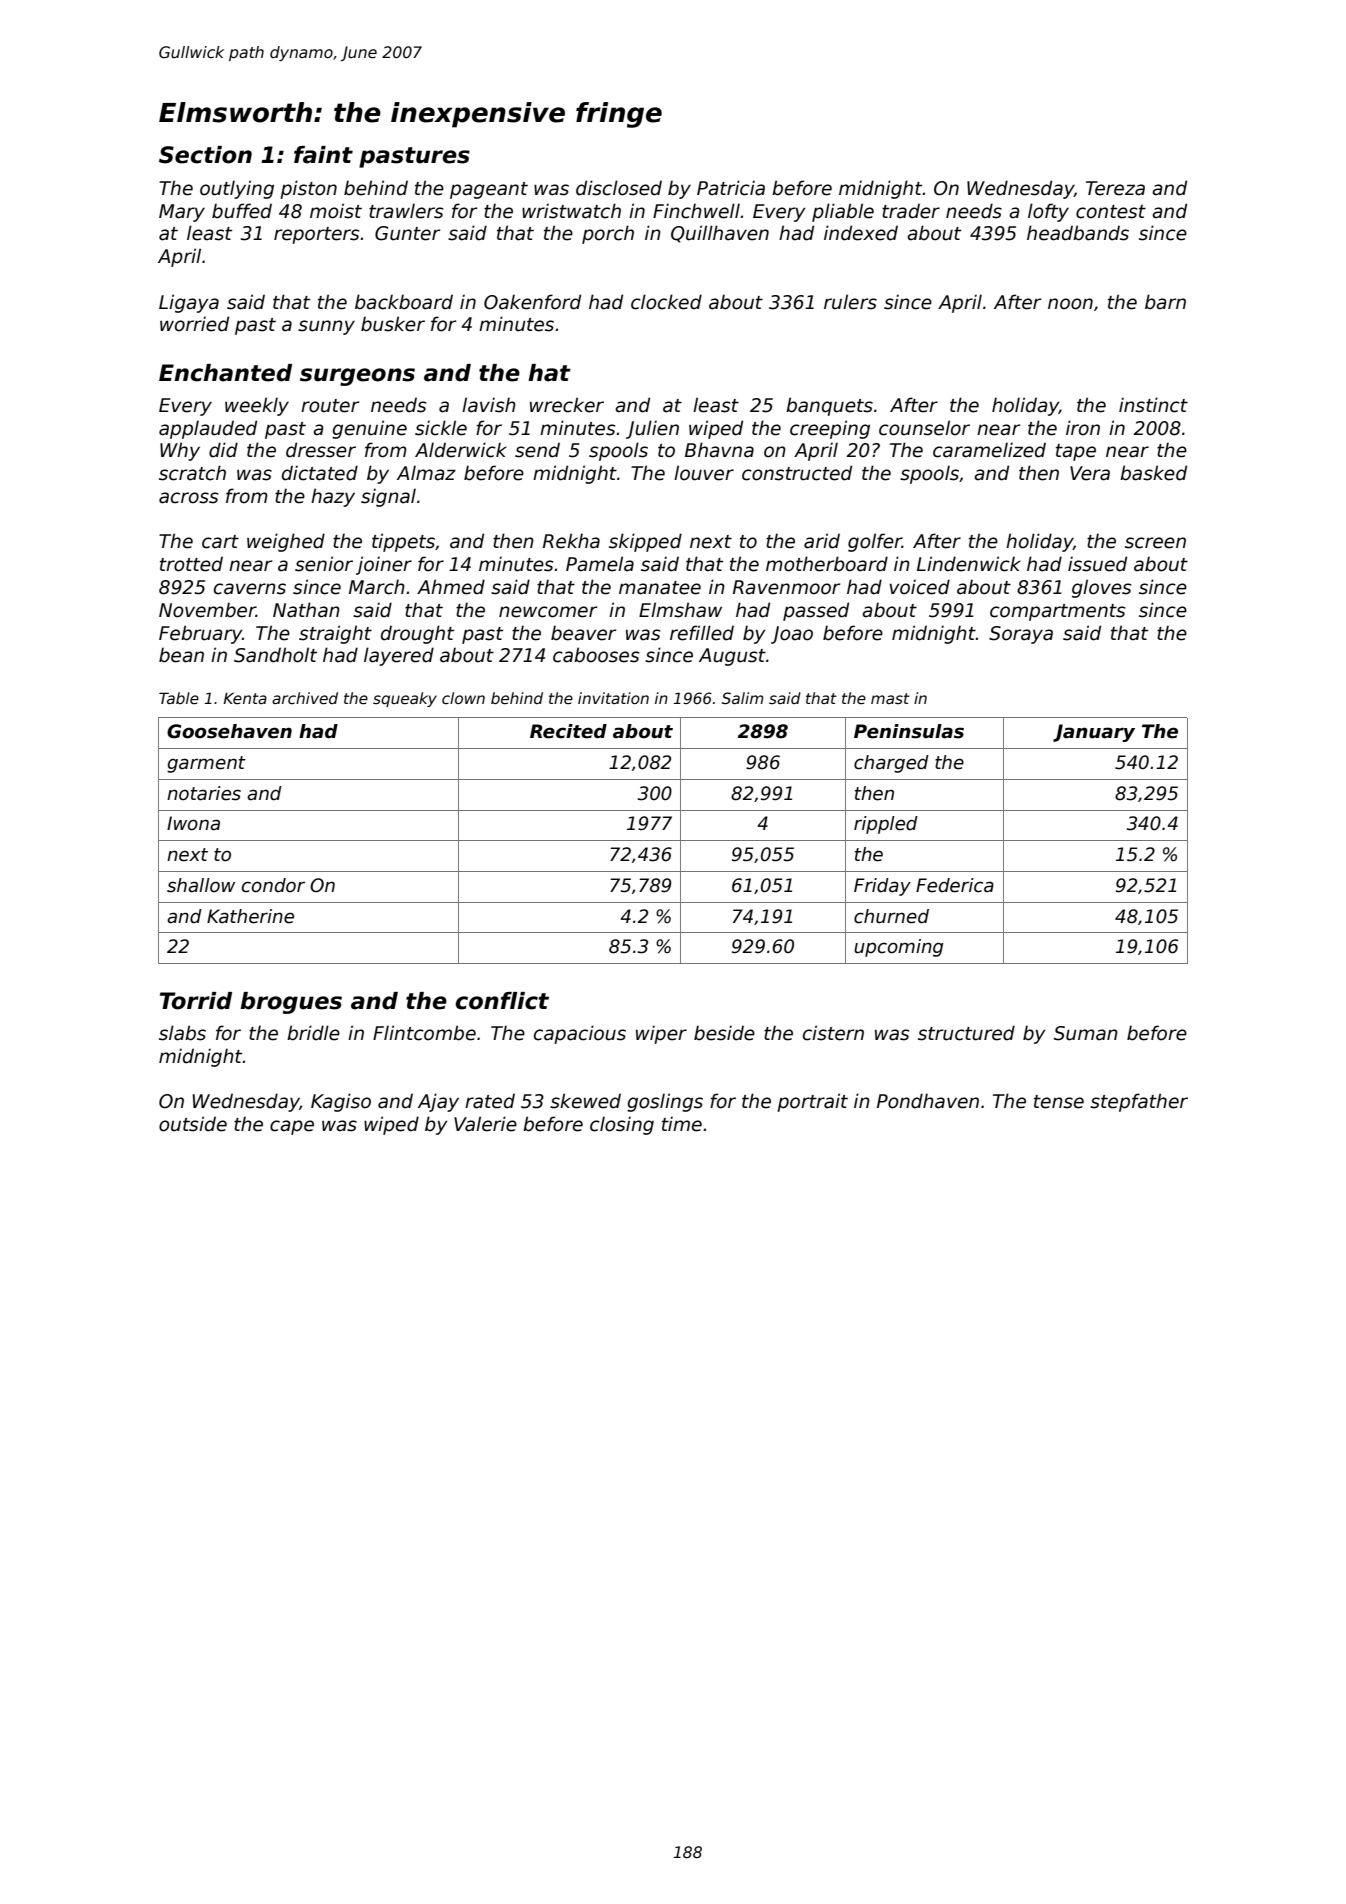  Describe the element at coordinates (357, 377) in the image. I see `surgeons` at that location.
